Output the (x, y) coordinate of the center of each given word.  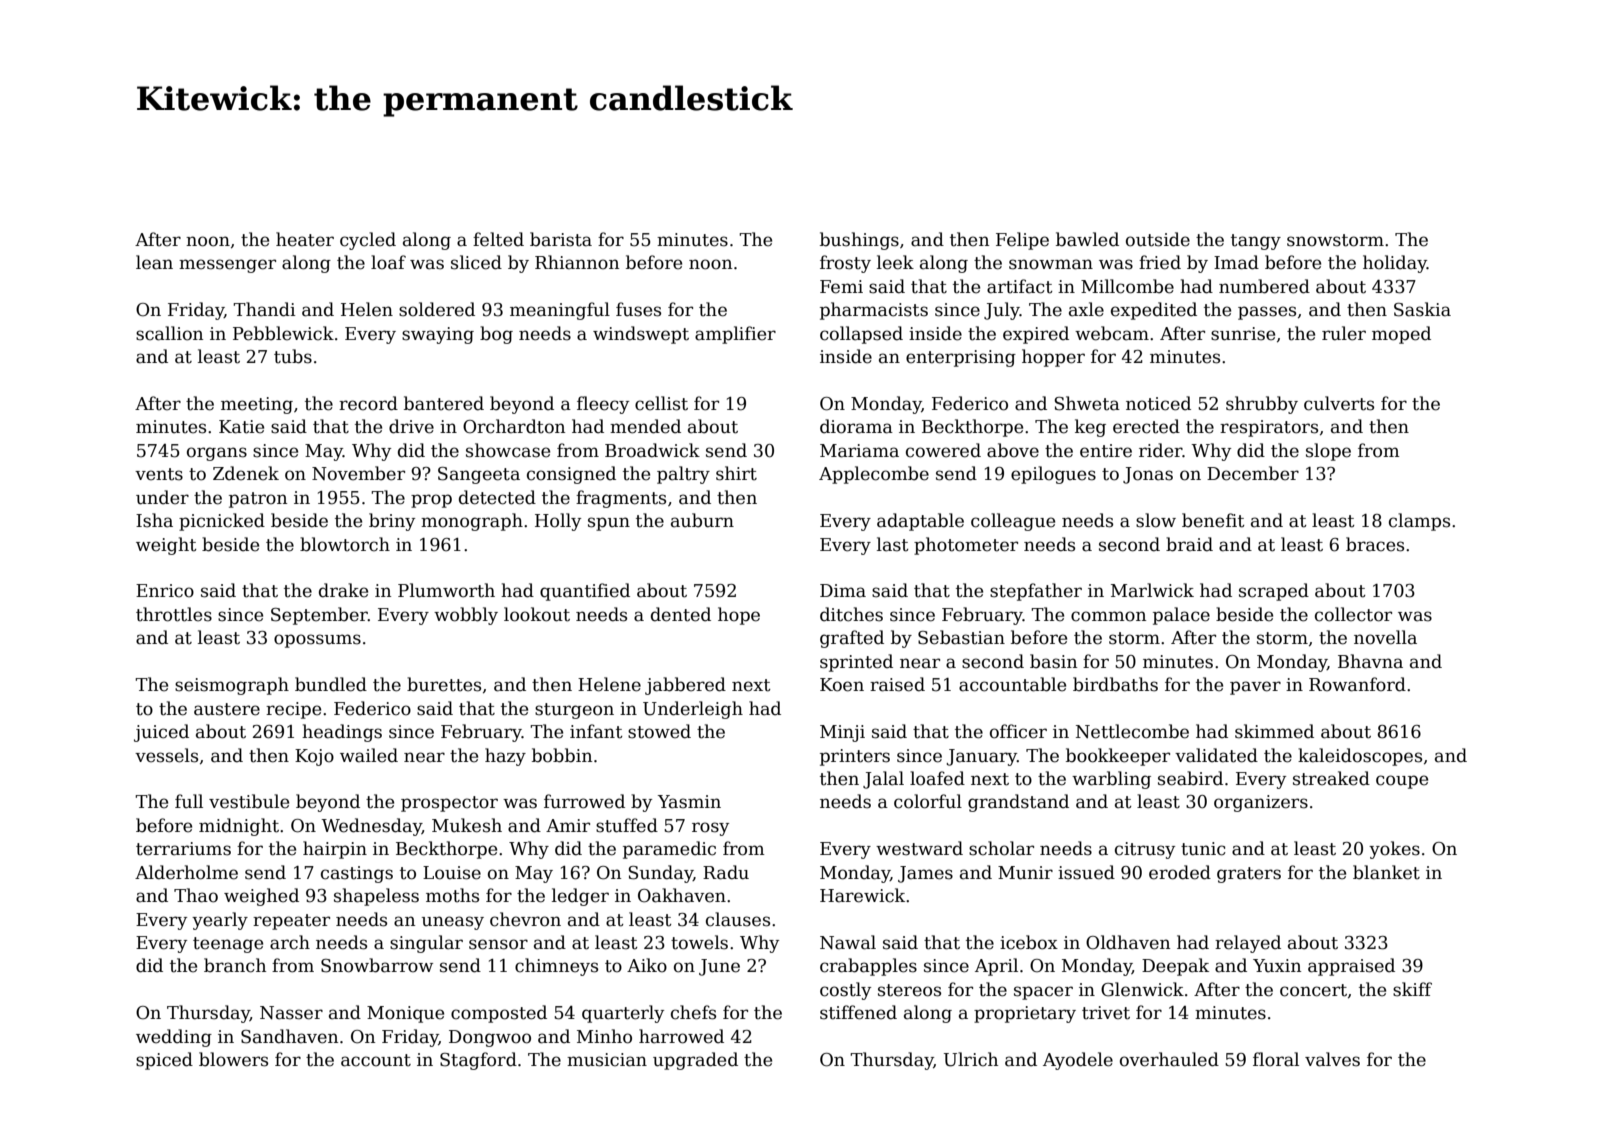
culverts (1339, 403)
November (358, 473)
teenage (228, 945)
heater (305, 239)
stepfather (1036, 592)
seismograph (232, 686)
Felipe (1022, 241)
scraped (1274, 592)
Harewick (862, 895)
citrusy (1145, 850)
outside (1158, 239)
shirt (736, 473)
